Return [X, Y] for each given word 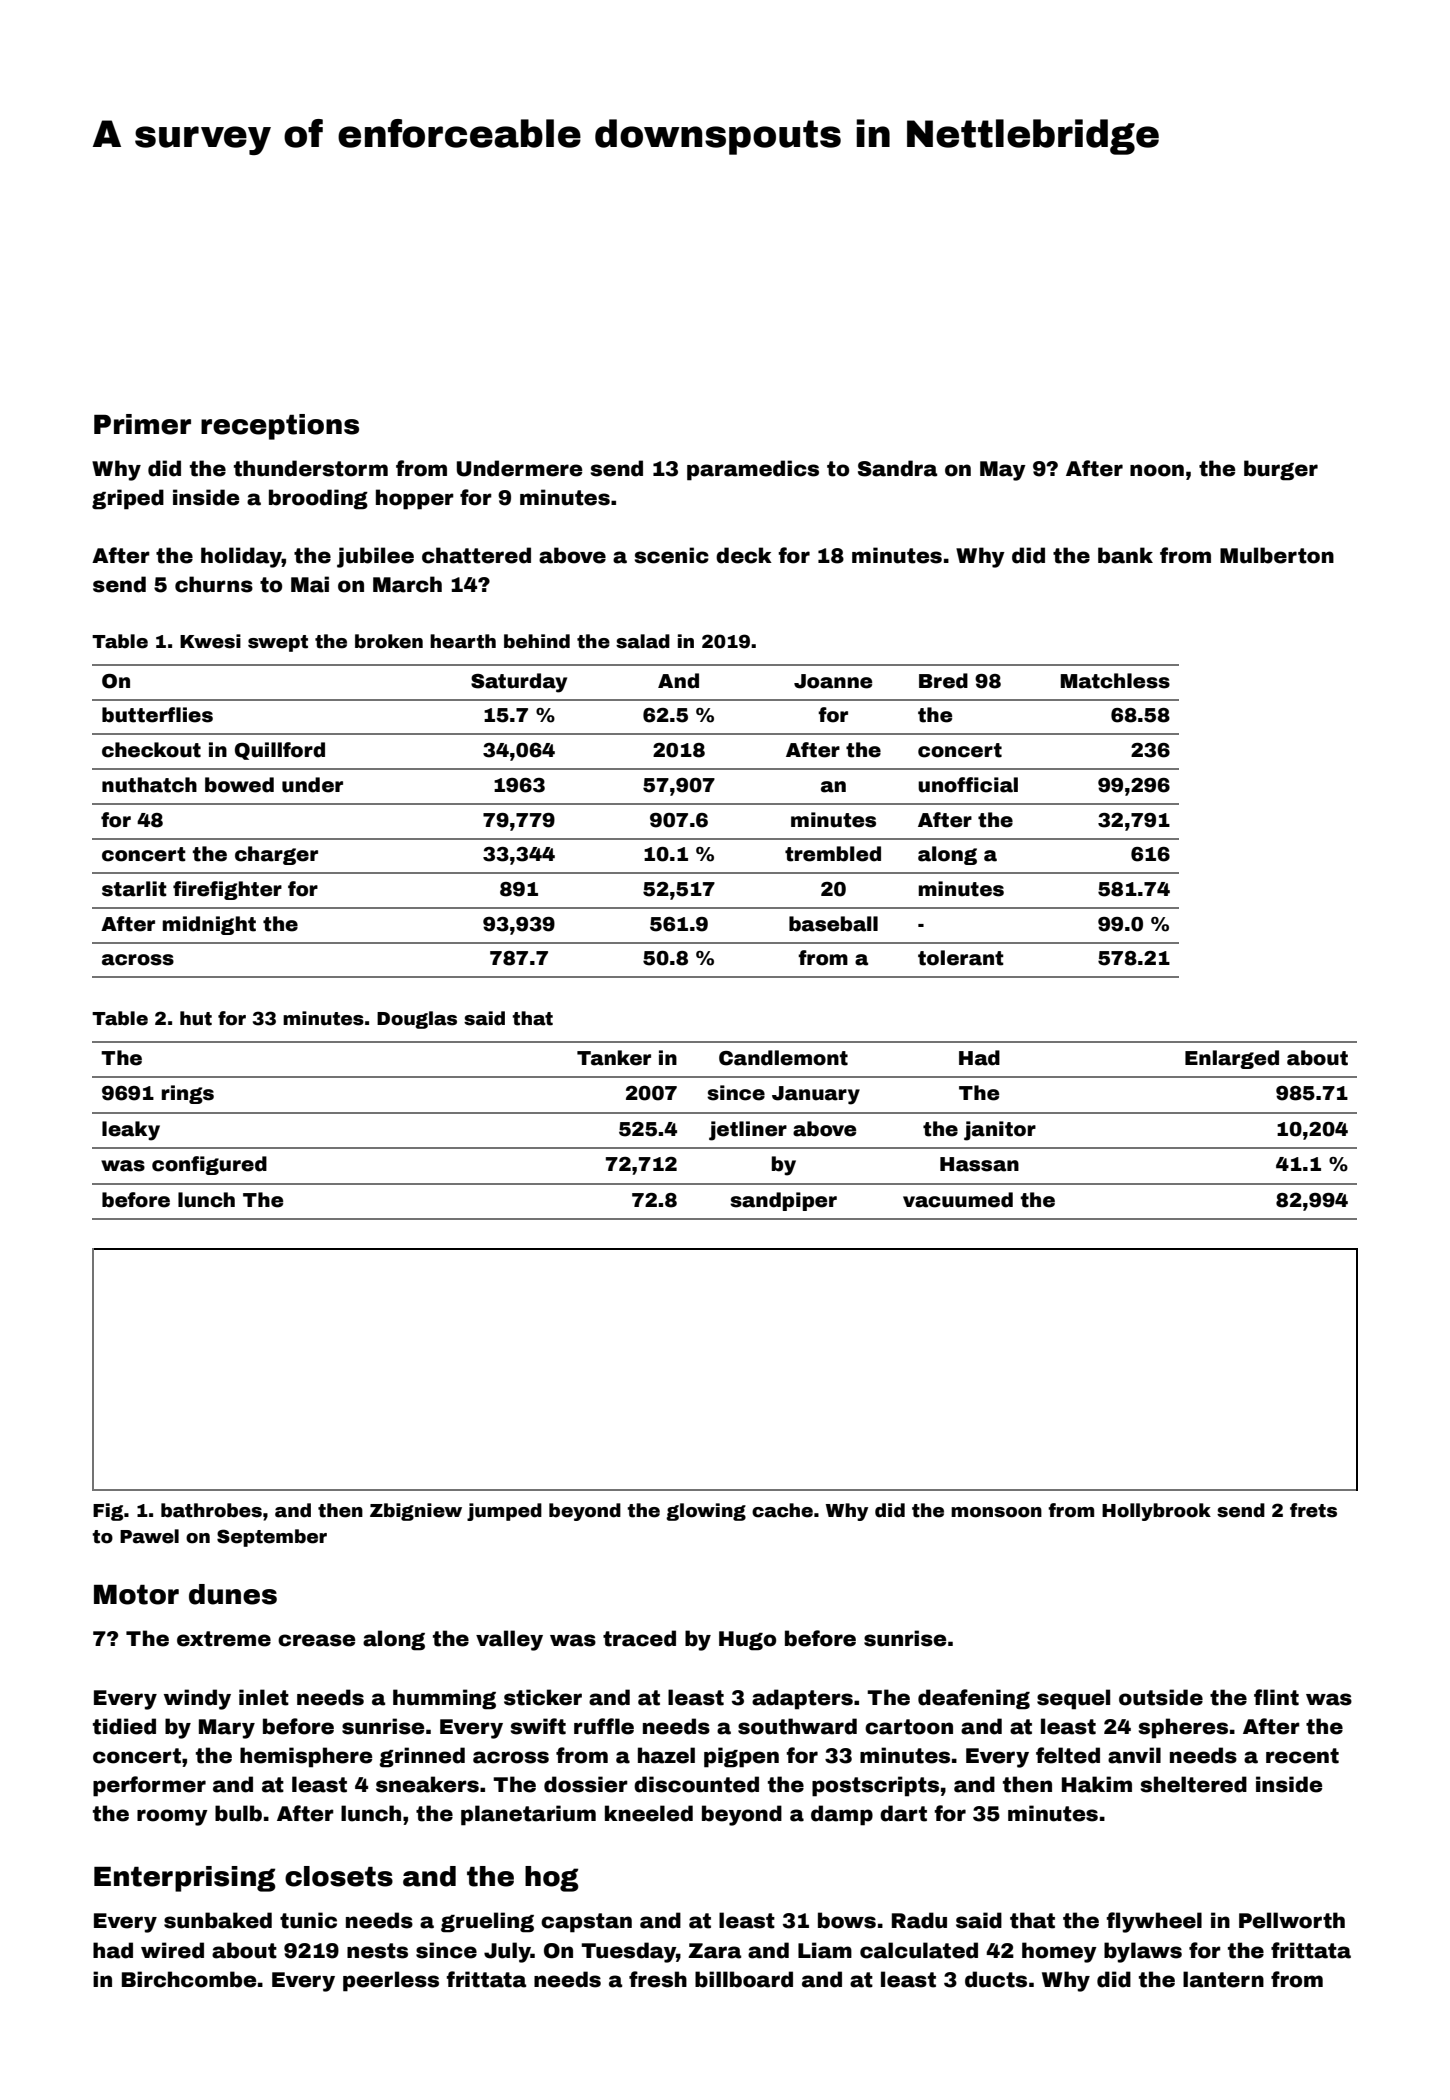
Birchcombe [189, 1979]
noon [1157, 470]
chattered [476, 555]
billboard [744, 1979]
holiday [241, 557]
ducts [996, 1979]
